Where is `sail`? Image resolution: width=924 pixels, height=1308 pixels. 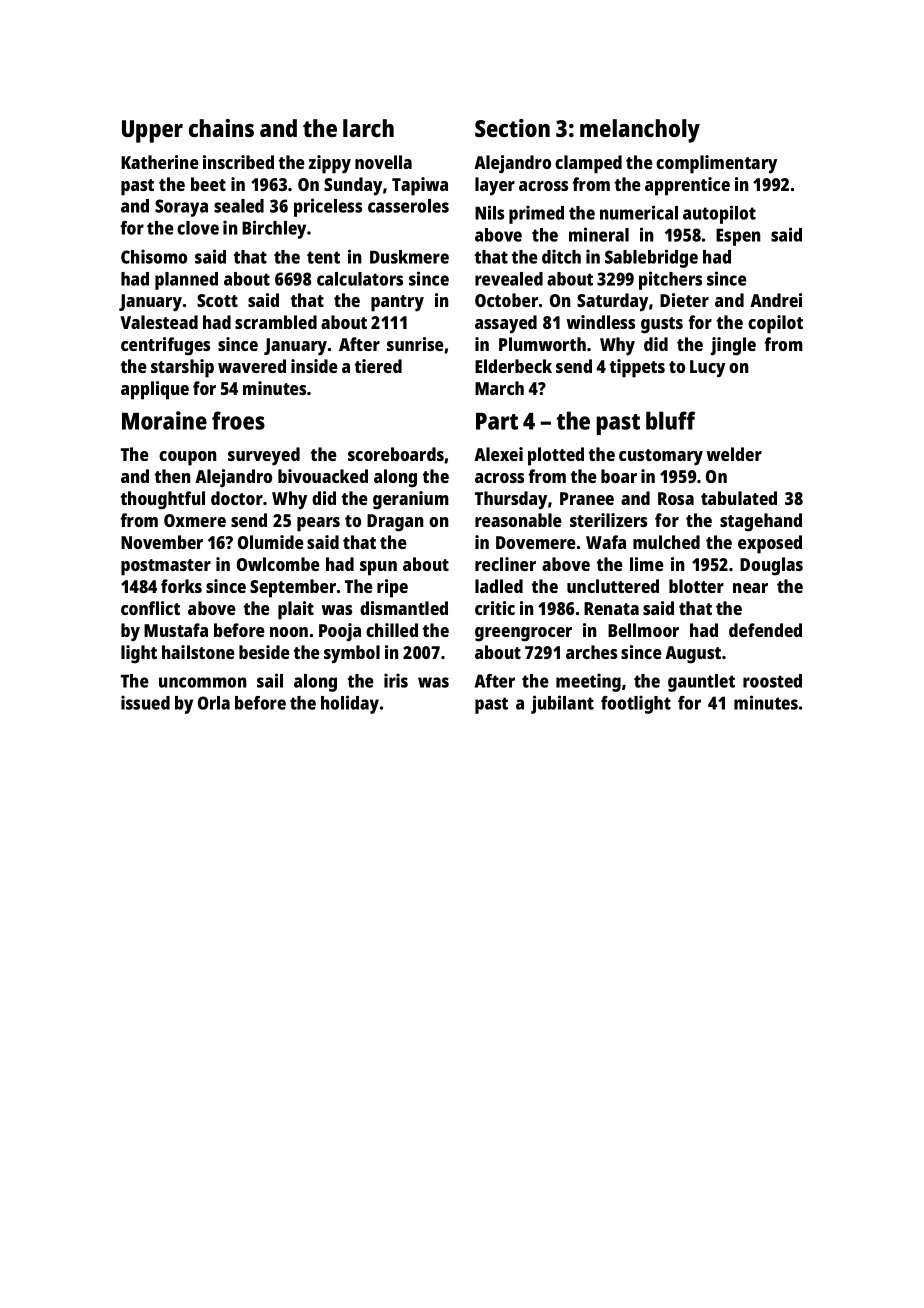 sail is located at coordinates (270, 680).
